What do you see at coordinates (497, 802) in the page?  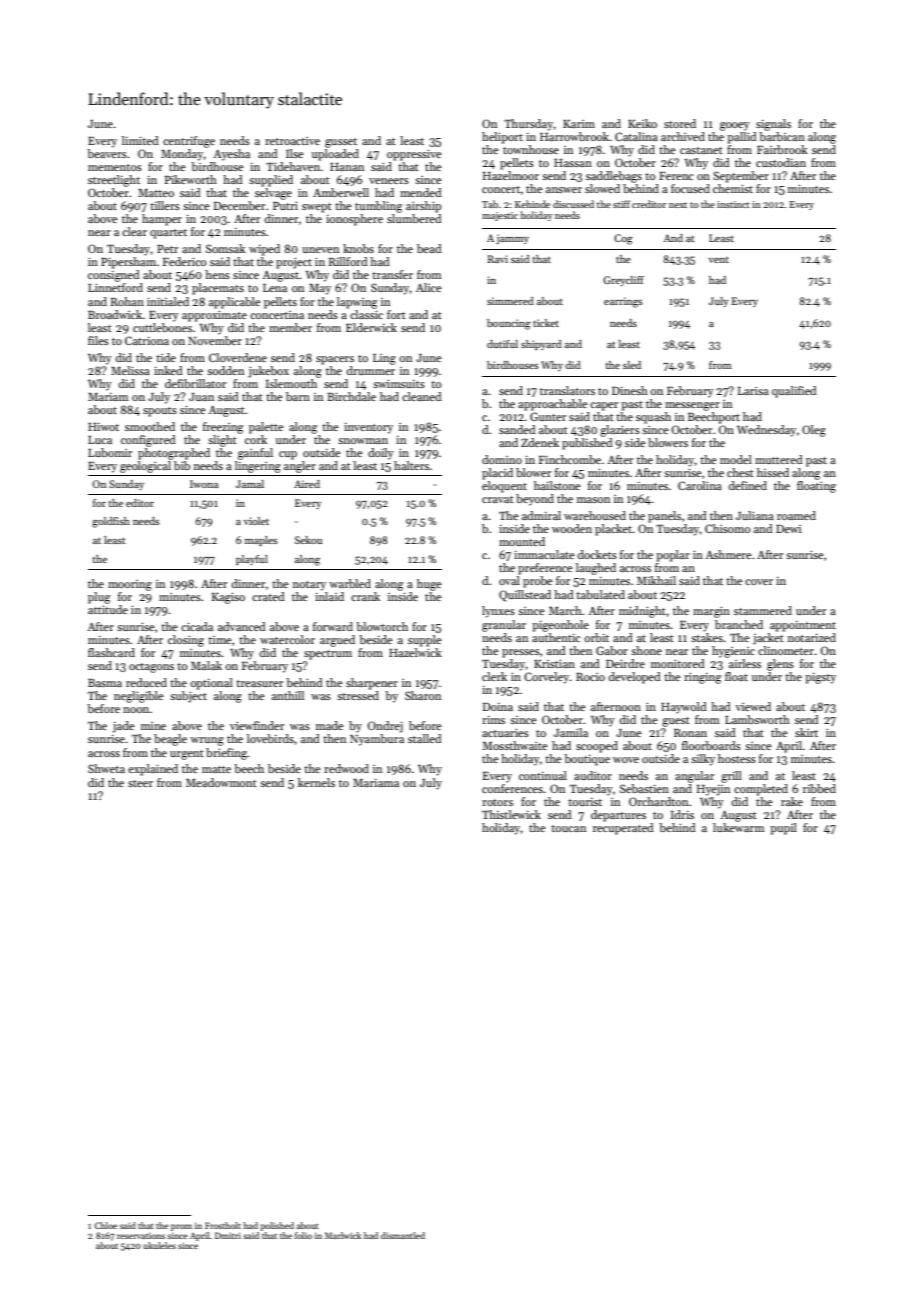 I see `rotors` at bounding box center [497, 802].
